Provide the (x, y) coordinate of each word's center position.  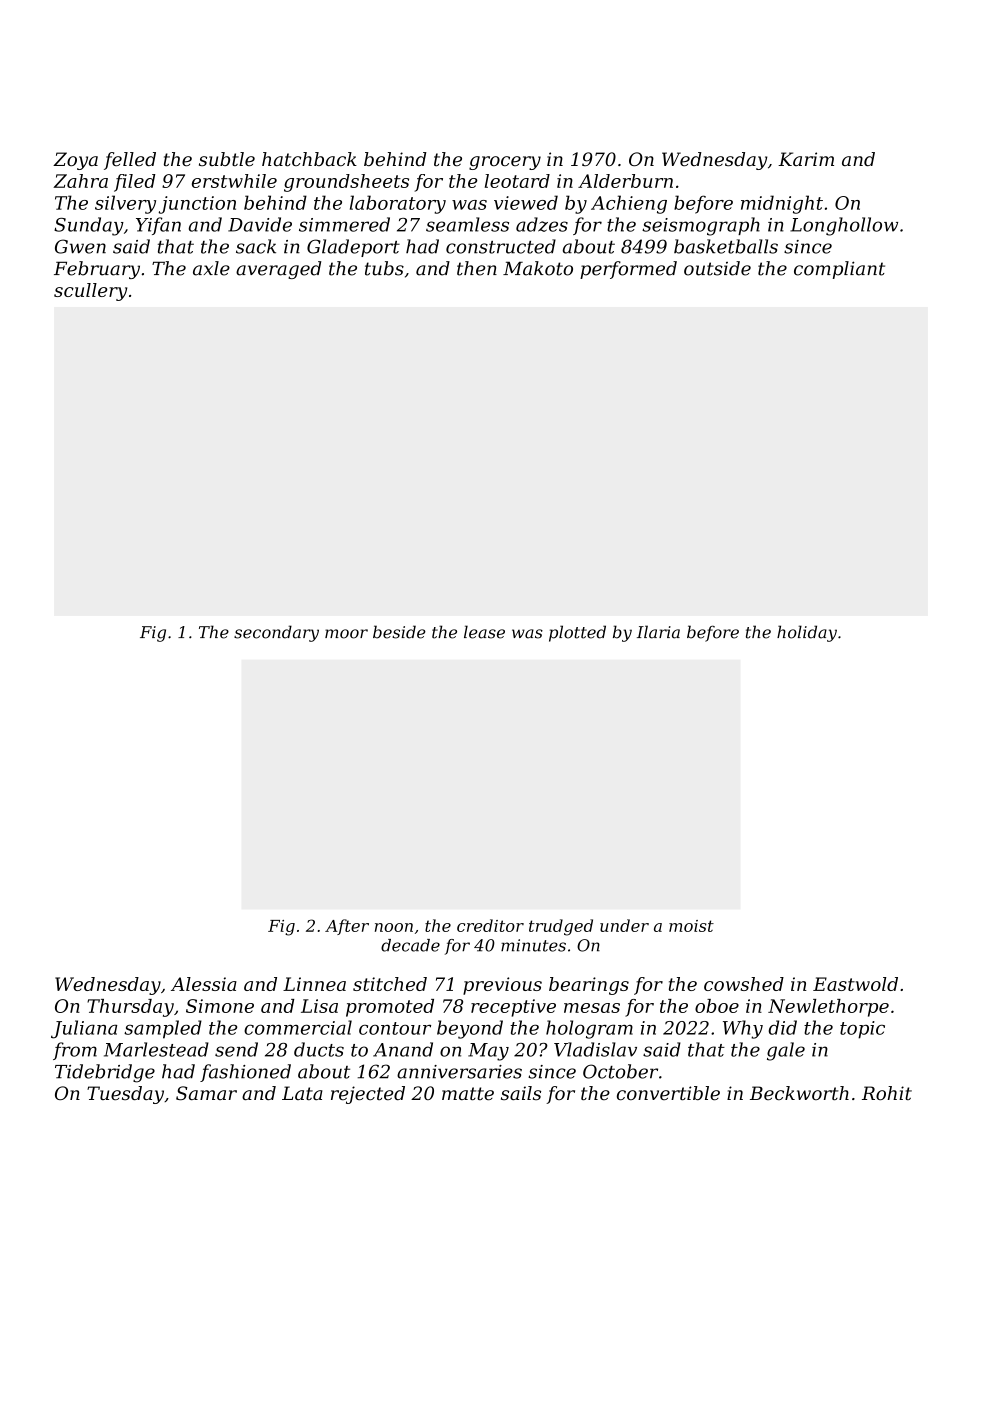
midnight (782, 204)
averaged (278, 270)
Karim (806, 159)
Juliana (84, 1029)
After (347, 927)
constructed (501, 246)
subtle (227, 159)
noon (394, 927)
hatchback (309, 159)
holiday (807, 633)
